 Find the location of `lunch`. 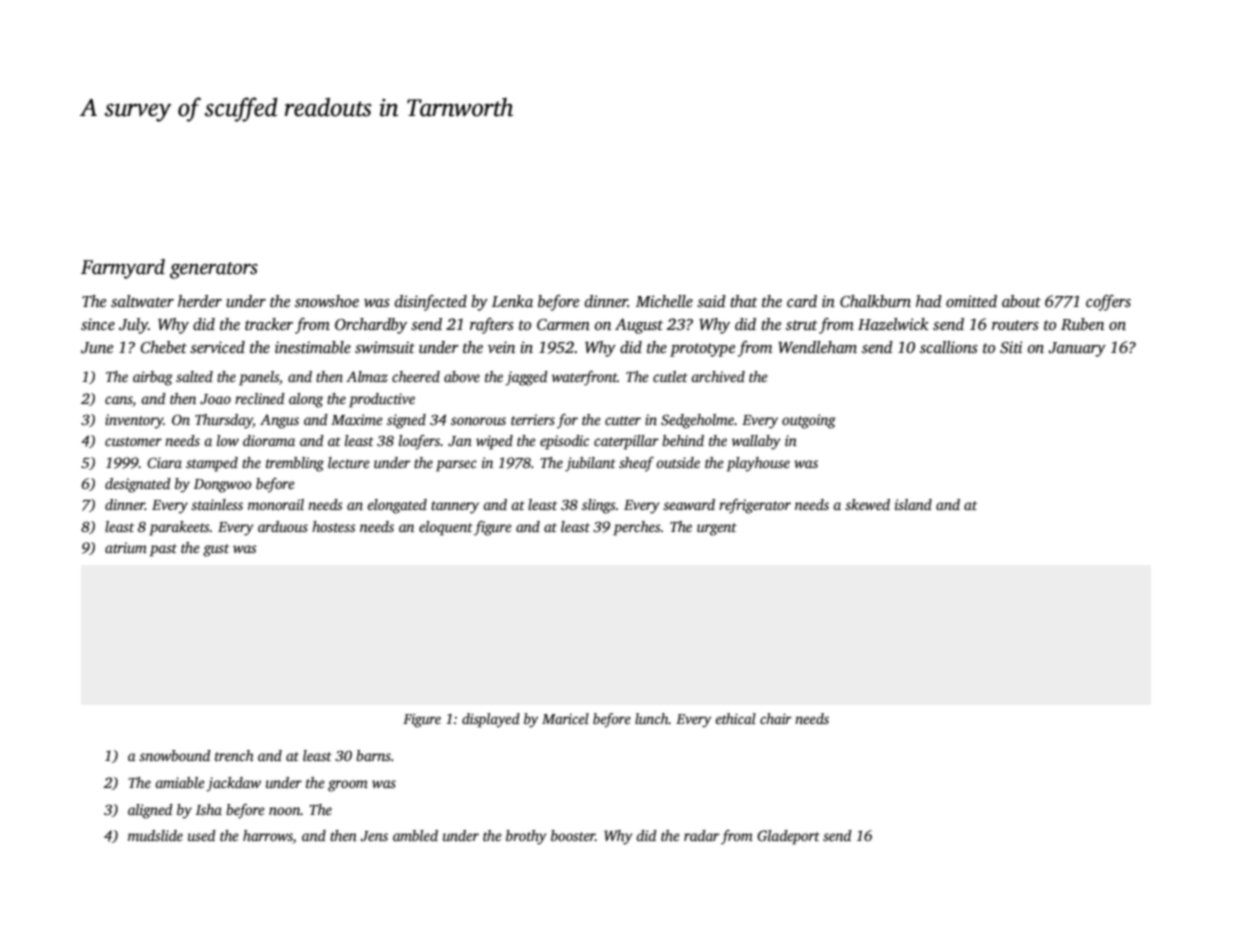

lunch is located at coordinates (652, 718).
